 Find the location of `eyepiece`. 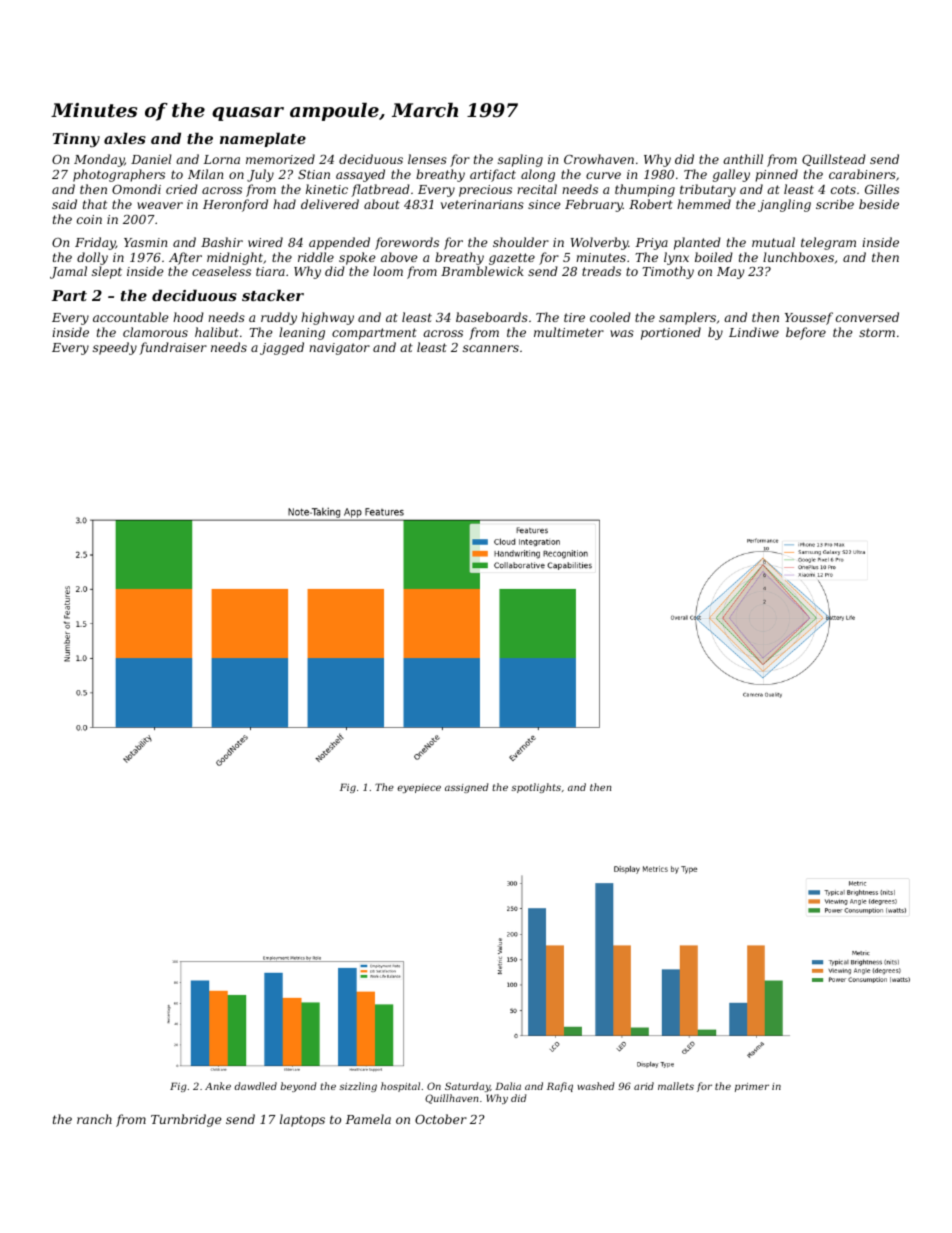

eyepiece is located at coordinates (419, 788).
